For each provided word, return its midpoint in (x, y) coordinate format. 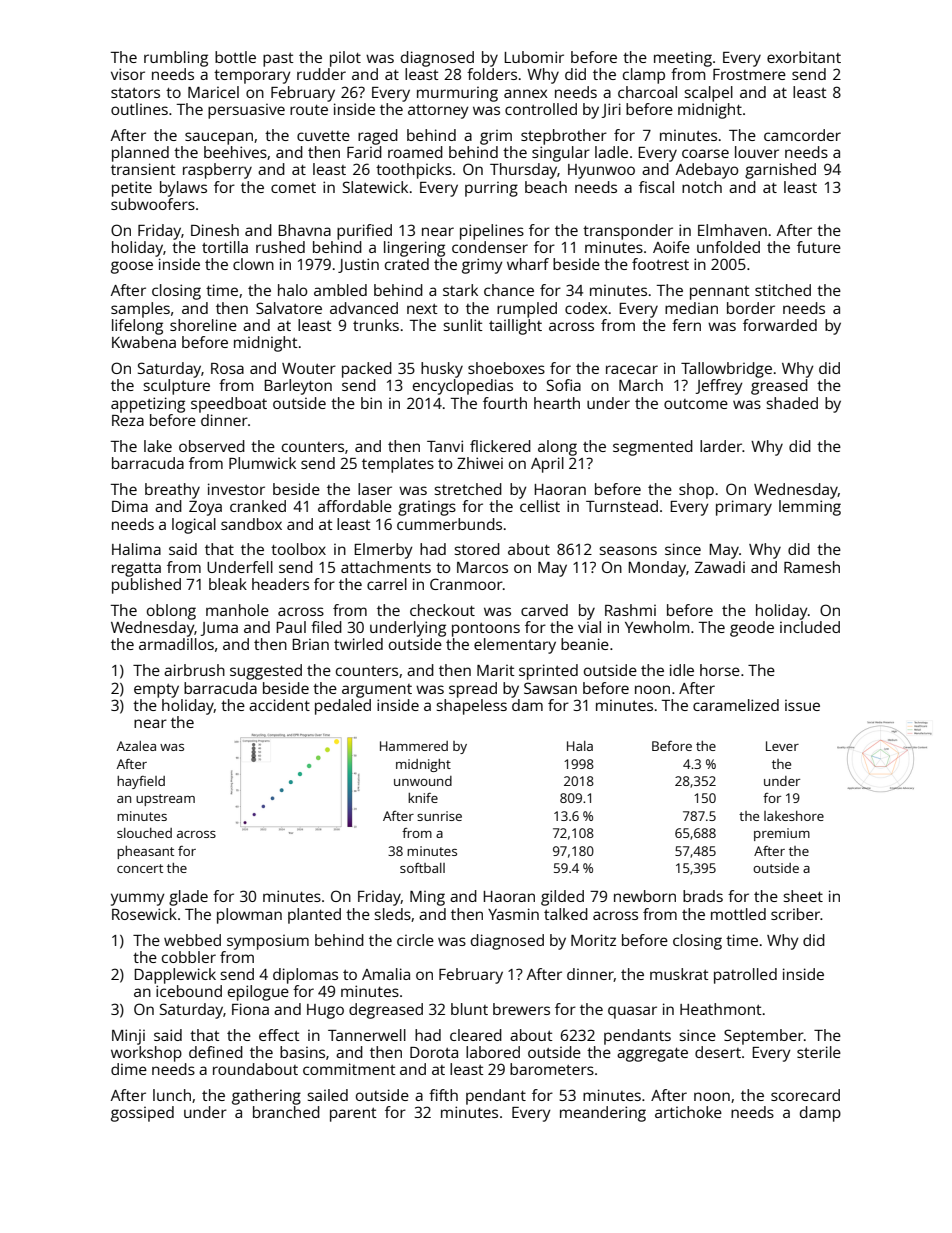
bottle (235, 57)
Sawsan (550, 688)
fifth (443, 1095)
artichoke (688, 1112)
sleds (392, 914)
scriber (796, 914)
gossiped (142, 1114)
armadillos (176, 644)
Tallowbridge (726, 370)
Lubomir (534, 57)
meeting (683, 59)
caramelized (736, 705)
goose (132, 267)
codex (586, 308)
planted (314, 916)
